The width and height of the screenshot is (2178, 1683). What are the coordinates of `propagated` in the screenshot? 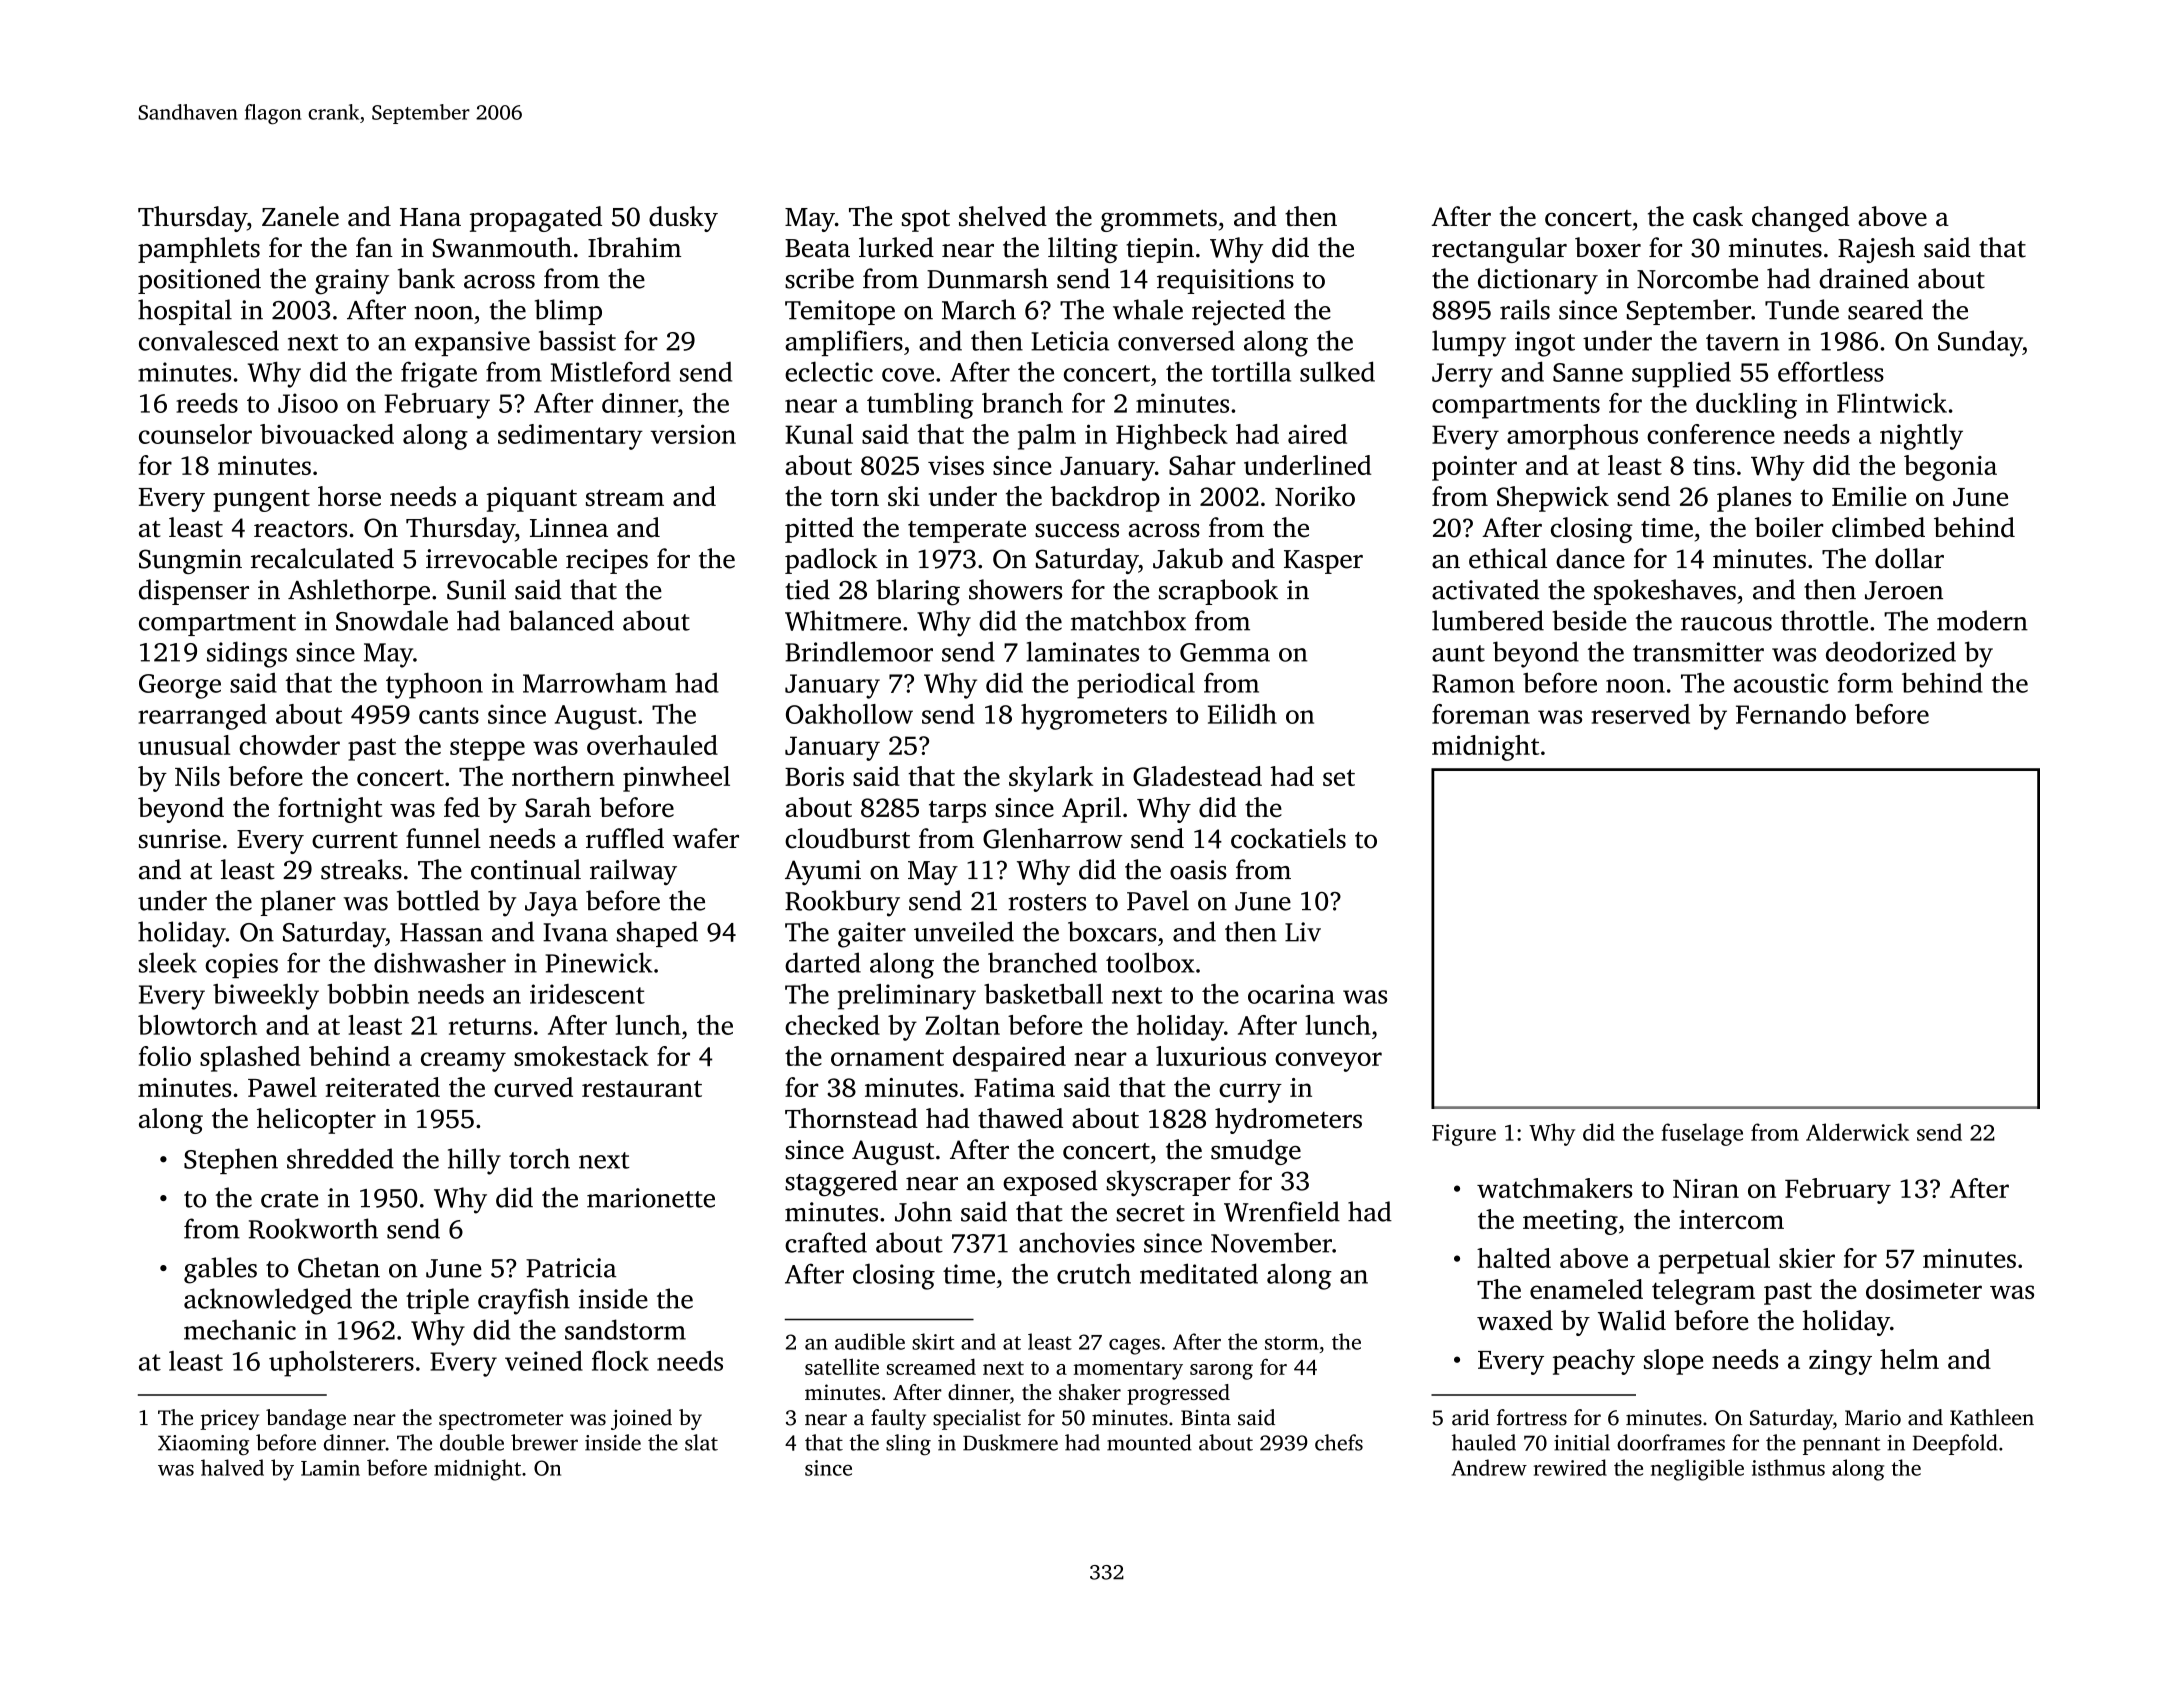 It's located at (536, 219).
